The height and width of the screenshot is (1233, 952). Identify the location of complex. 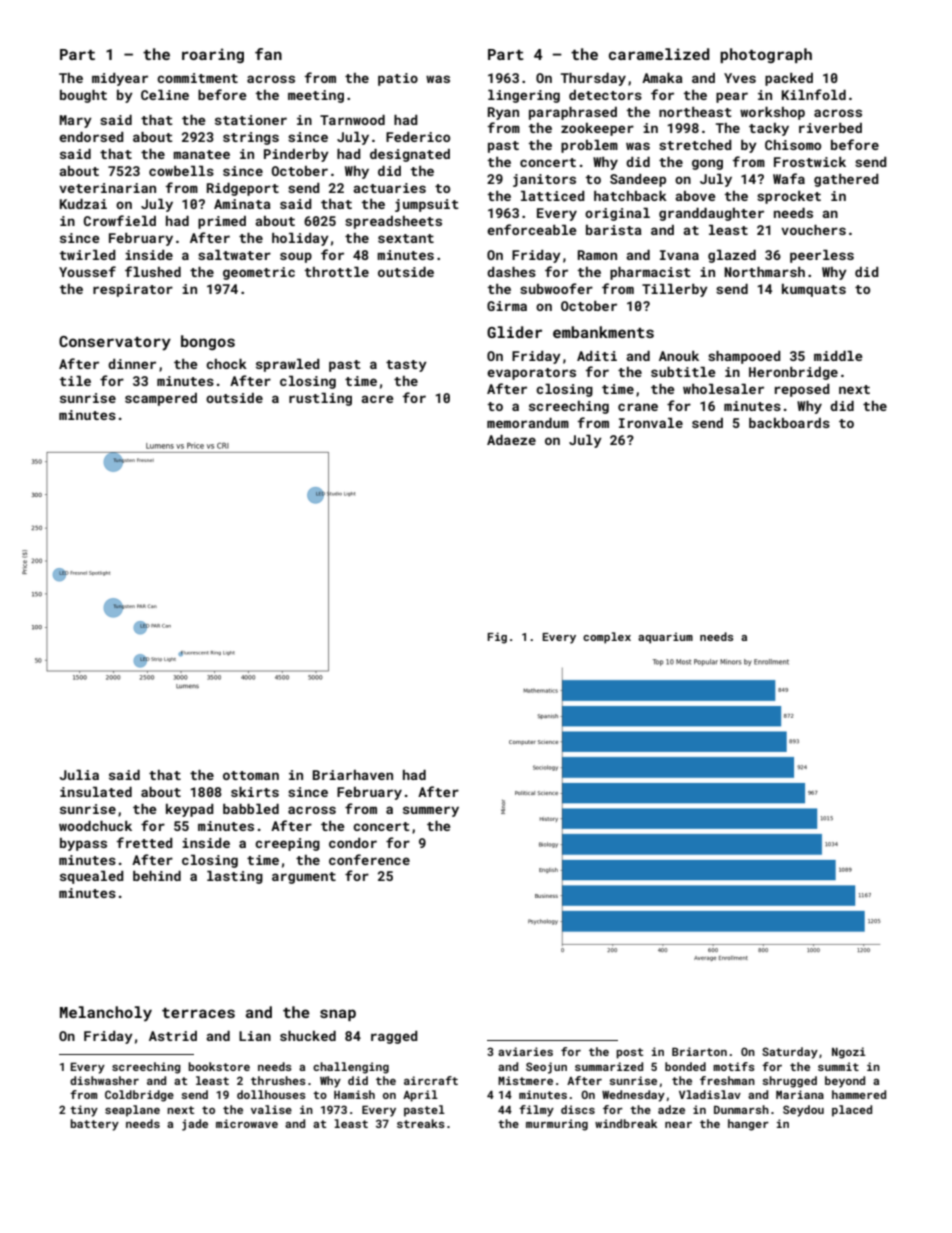
(607, 638).
